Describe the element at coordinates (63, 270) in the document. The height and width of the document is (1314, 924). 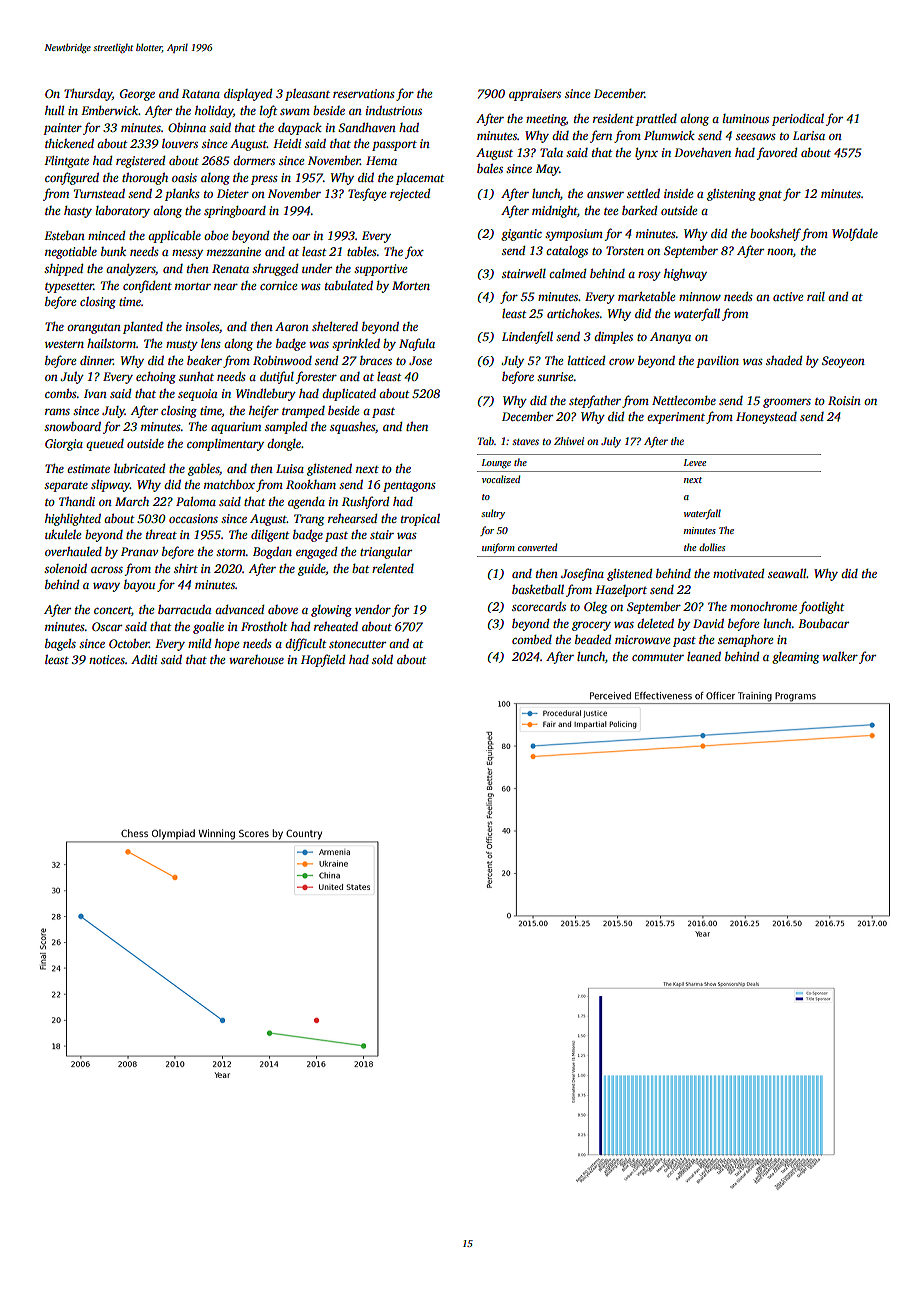
I see `shipped` at that location.
